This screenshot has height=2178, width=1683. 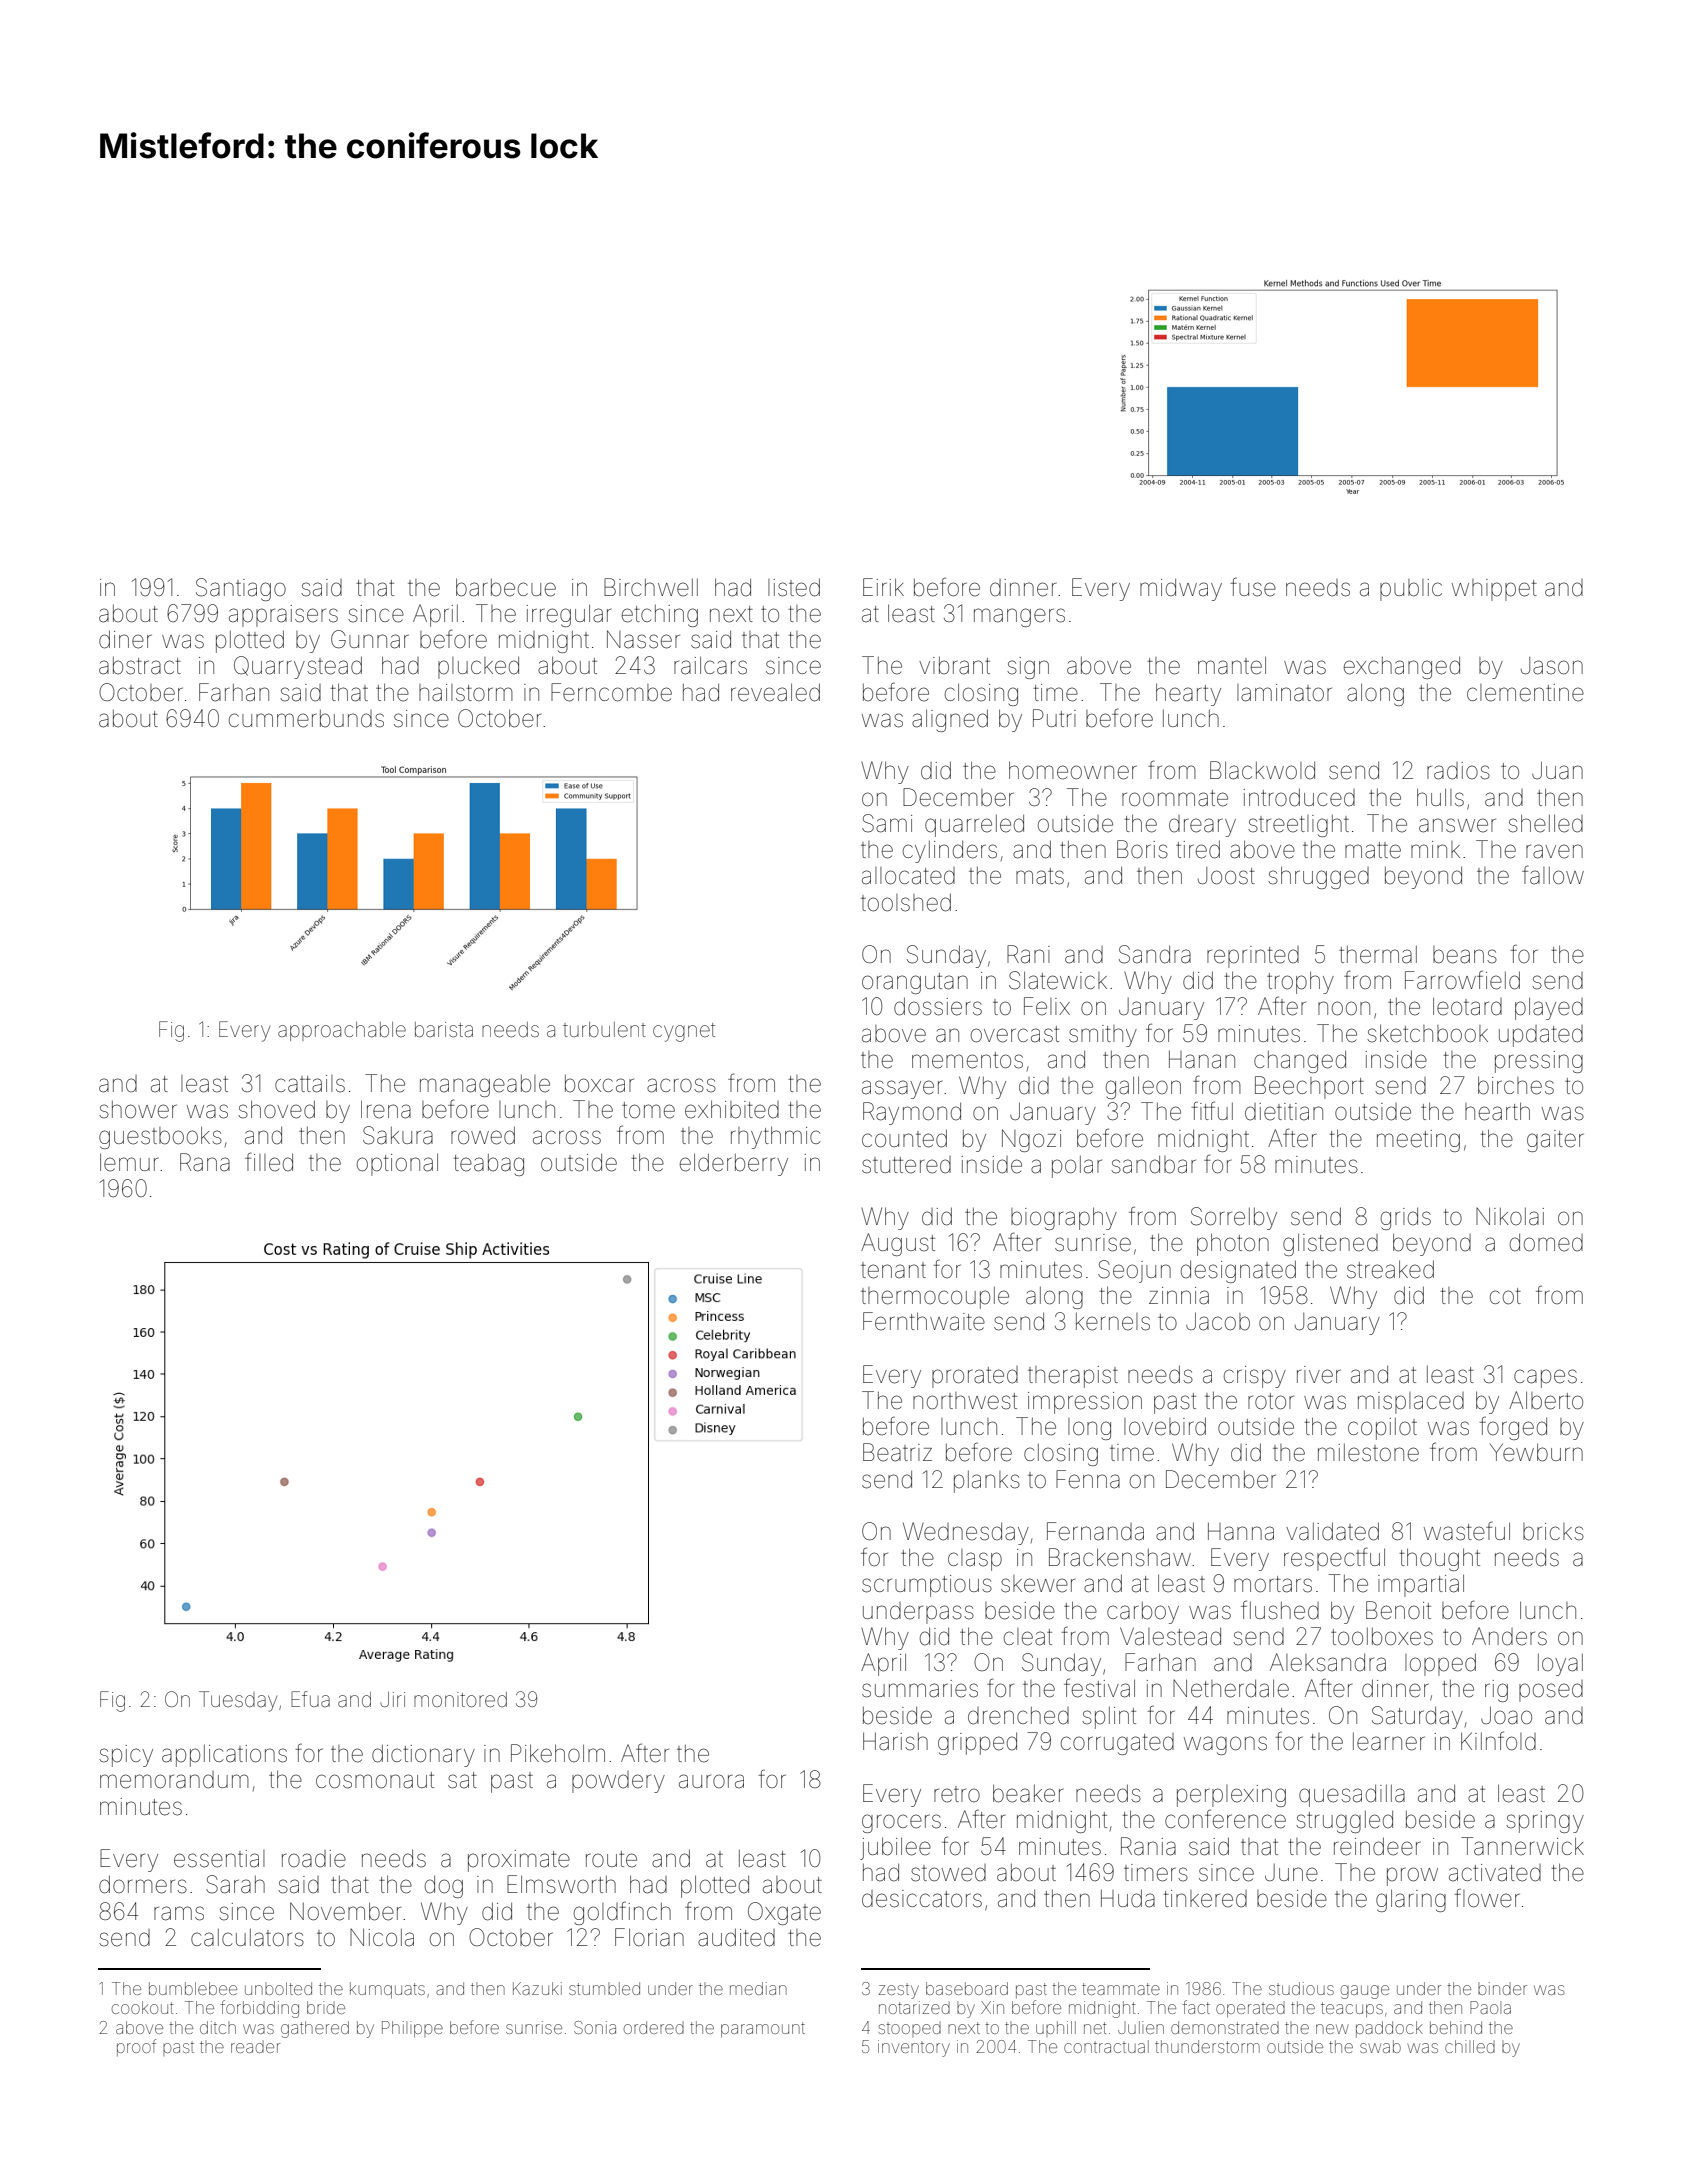 What do you see at coordinates (460, 1700) in the screenshot?
I see `monitored` at bounding box center [460, 1700].
